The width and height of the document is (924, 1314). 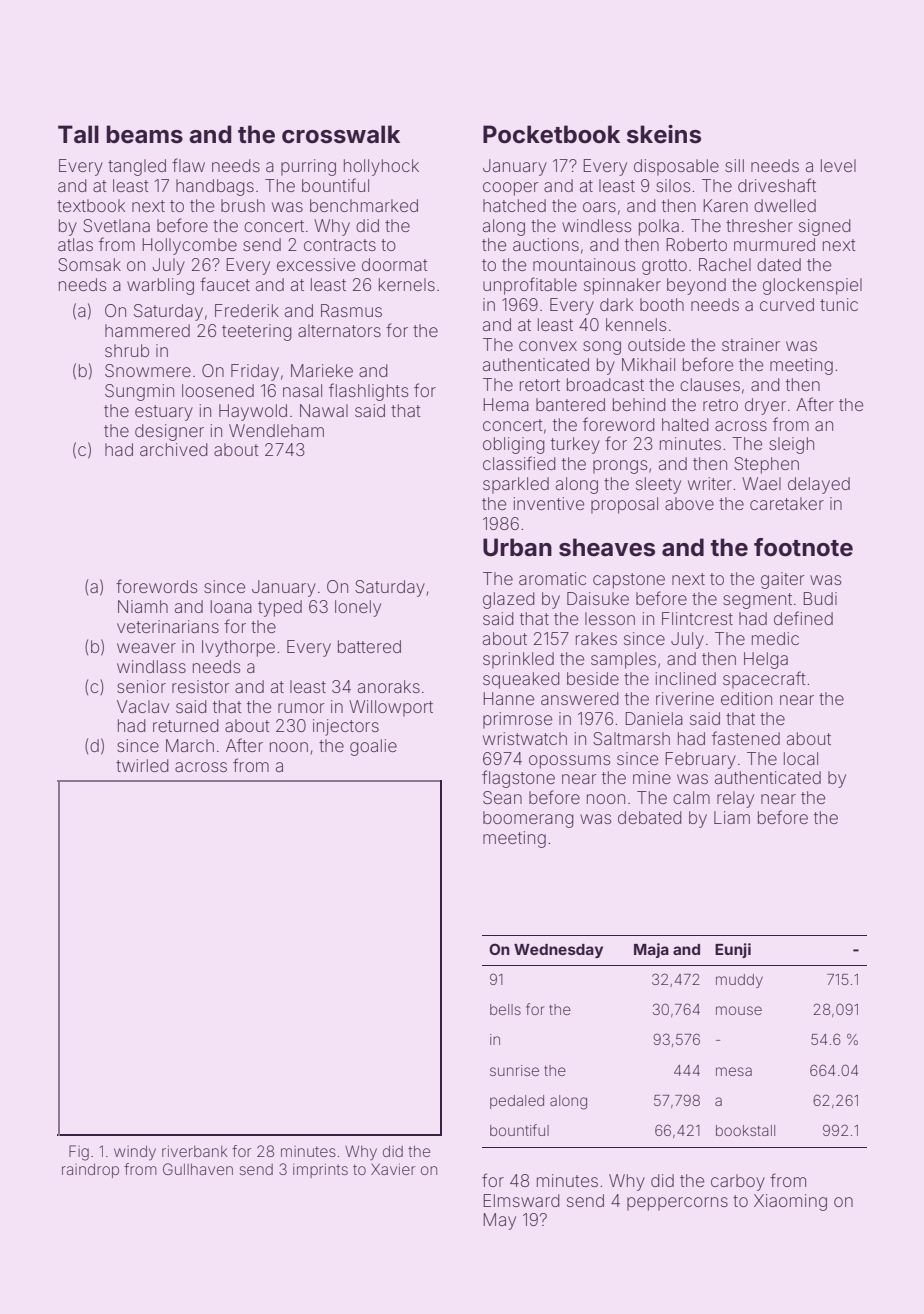 What do you see at coordinates (664, 134) in the document?
I see `skeins` at bounding box center [664, 134].
